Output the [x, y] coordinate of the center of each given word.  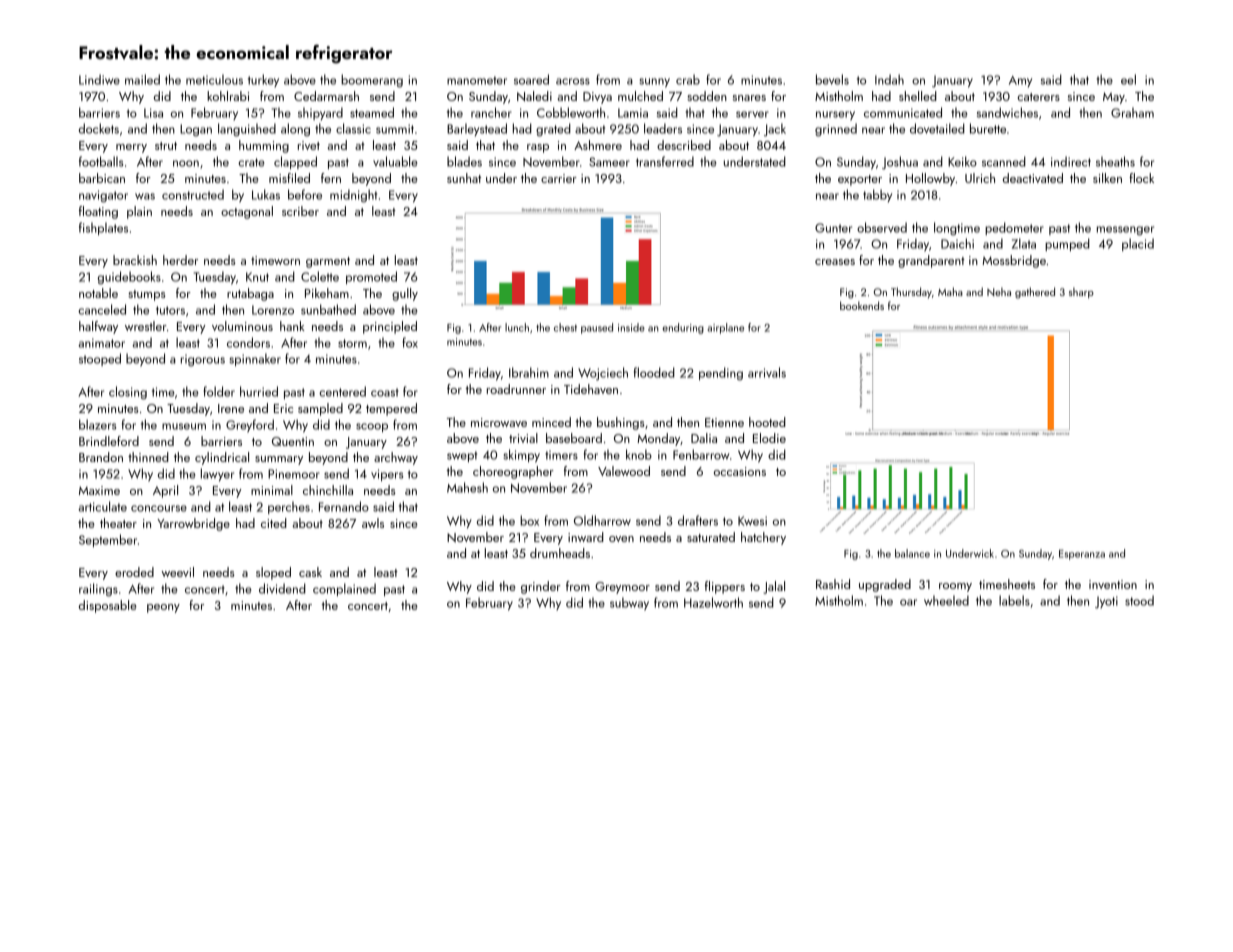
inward [586, 537]
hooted [767, 422]
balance [912, 553]
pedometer [1014, 228]
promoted [371, 277]
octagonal [247, 212]
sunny [654, 83]
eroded [134, 572]
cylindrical [222, 458]
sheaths [1115, 161]
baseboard [574, 438]
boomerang [372, 81]
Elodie [769, 438]
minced [551, 422]
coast [385, 392]
